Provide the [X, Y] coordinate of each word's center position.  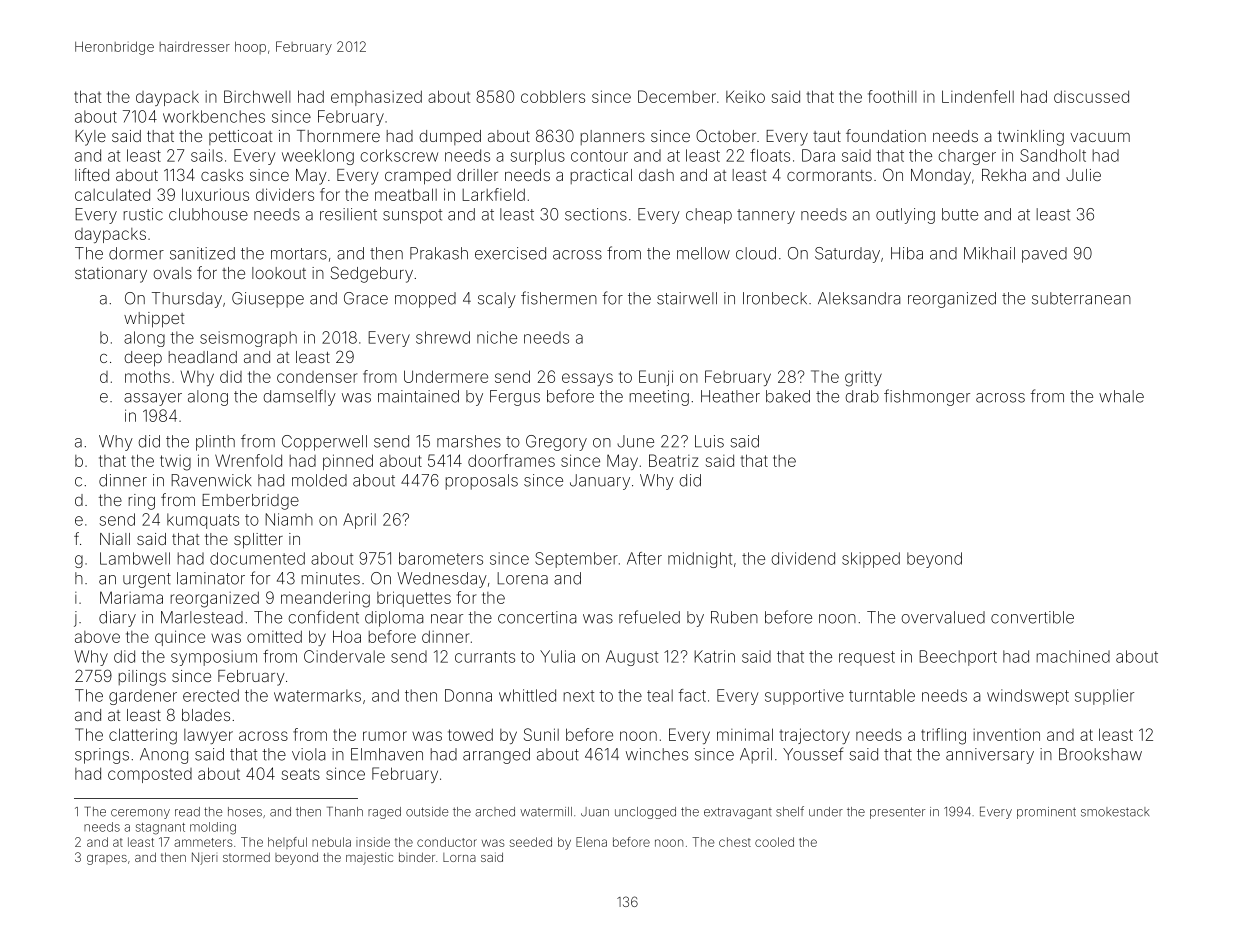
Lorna [459, 857]
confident [323, 617]
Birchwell [257, 96]
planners [613, 137]
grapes [107, 860]
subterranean [1081, 298]
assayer [153, 399]
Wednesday [442, 580]
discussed [1091, 96]
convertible [1032, 617]
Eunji [656, 378]
